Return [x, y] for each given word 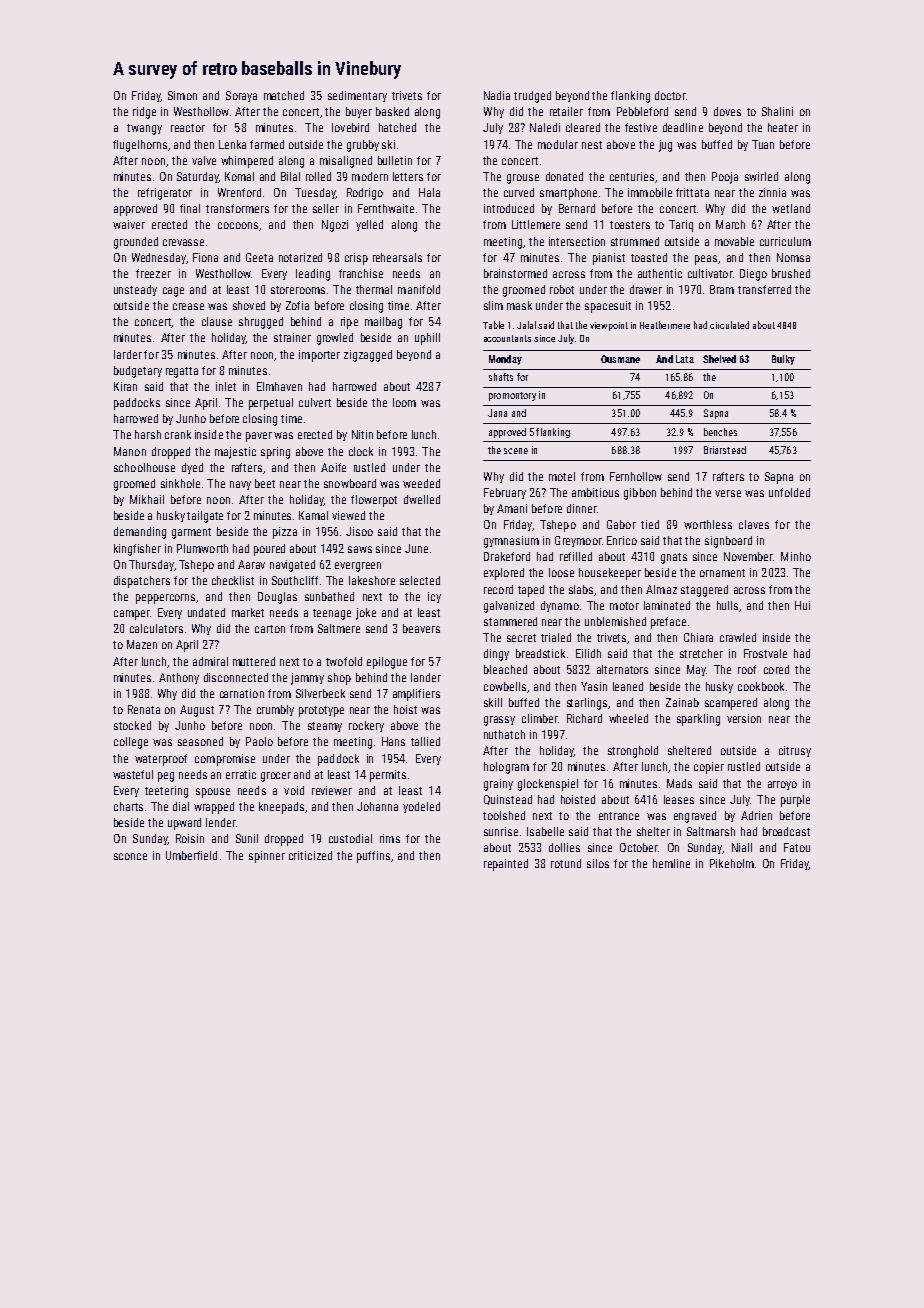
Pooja [725, 178]
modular [558, 144]
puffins [373, 857]
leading [313, 275]
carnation [242, 693]
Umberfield [191, 855]
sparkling [698, 720]
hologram [506, 768]
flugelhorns [140, 146]
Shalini [777, 111]
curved [519, 192]
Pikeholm [732, 863]
